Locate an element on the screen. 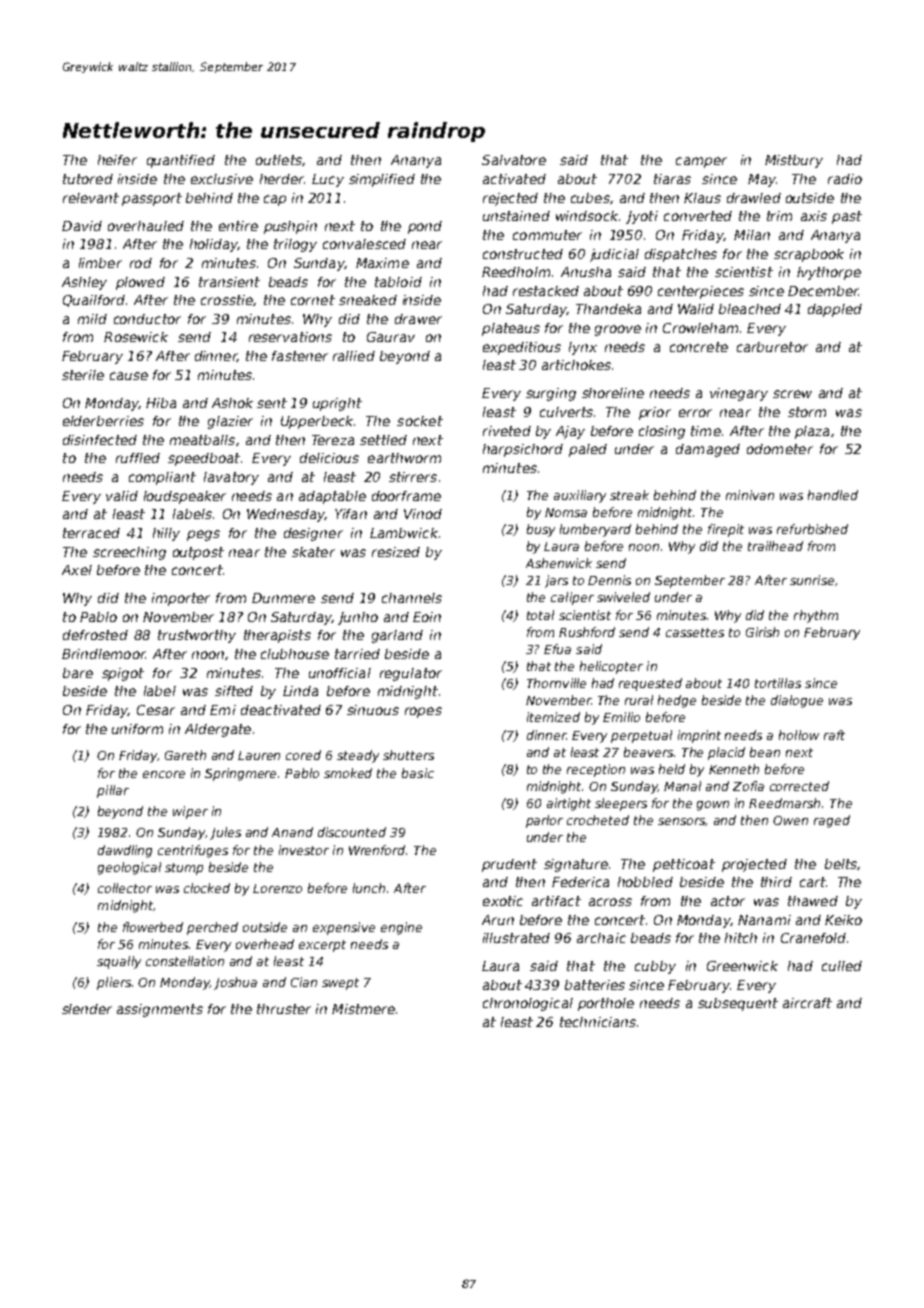  Crowleham is located at coordinates (700, 328).
